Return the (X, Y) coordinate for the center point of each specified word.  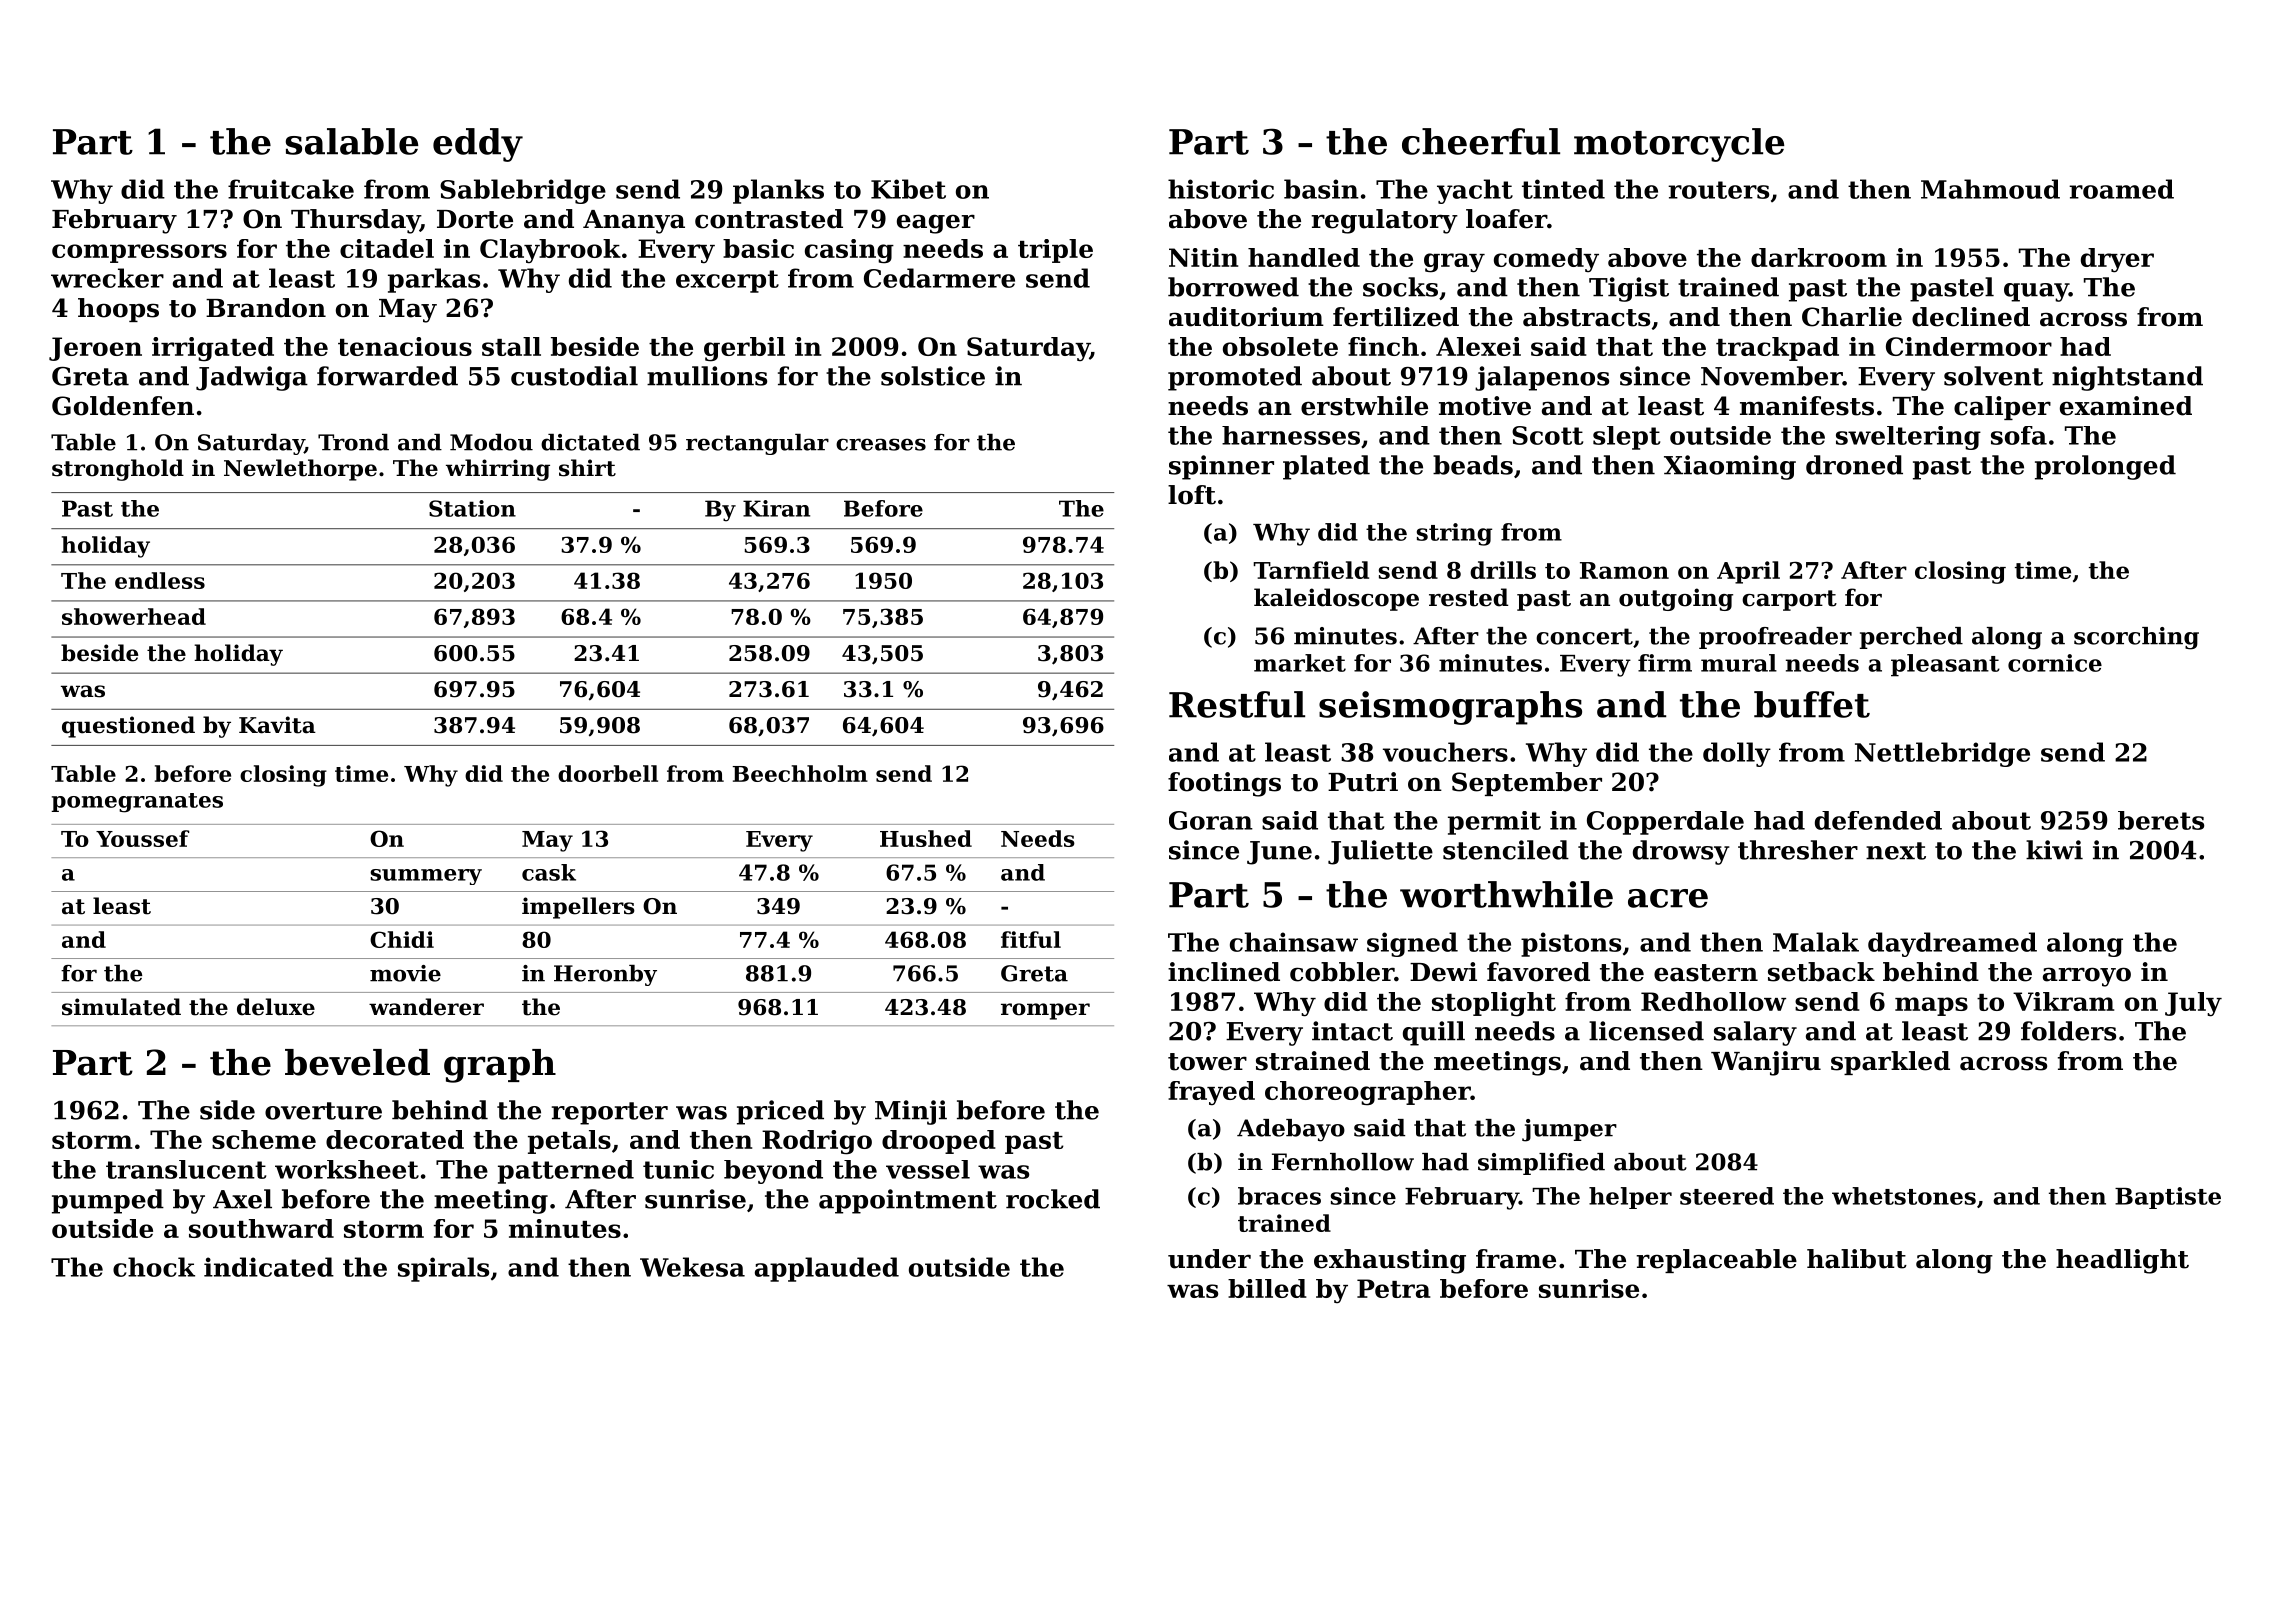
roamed (2121, 189)
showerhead (134, 616)
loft (1192, 495)
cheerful (1481, 141)
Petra (1393, 1288)
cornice (2055, 663)
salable (352, 141)
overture (323, 1111)
